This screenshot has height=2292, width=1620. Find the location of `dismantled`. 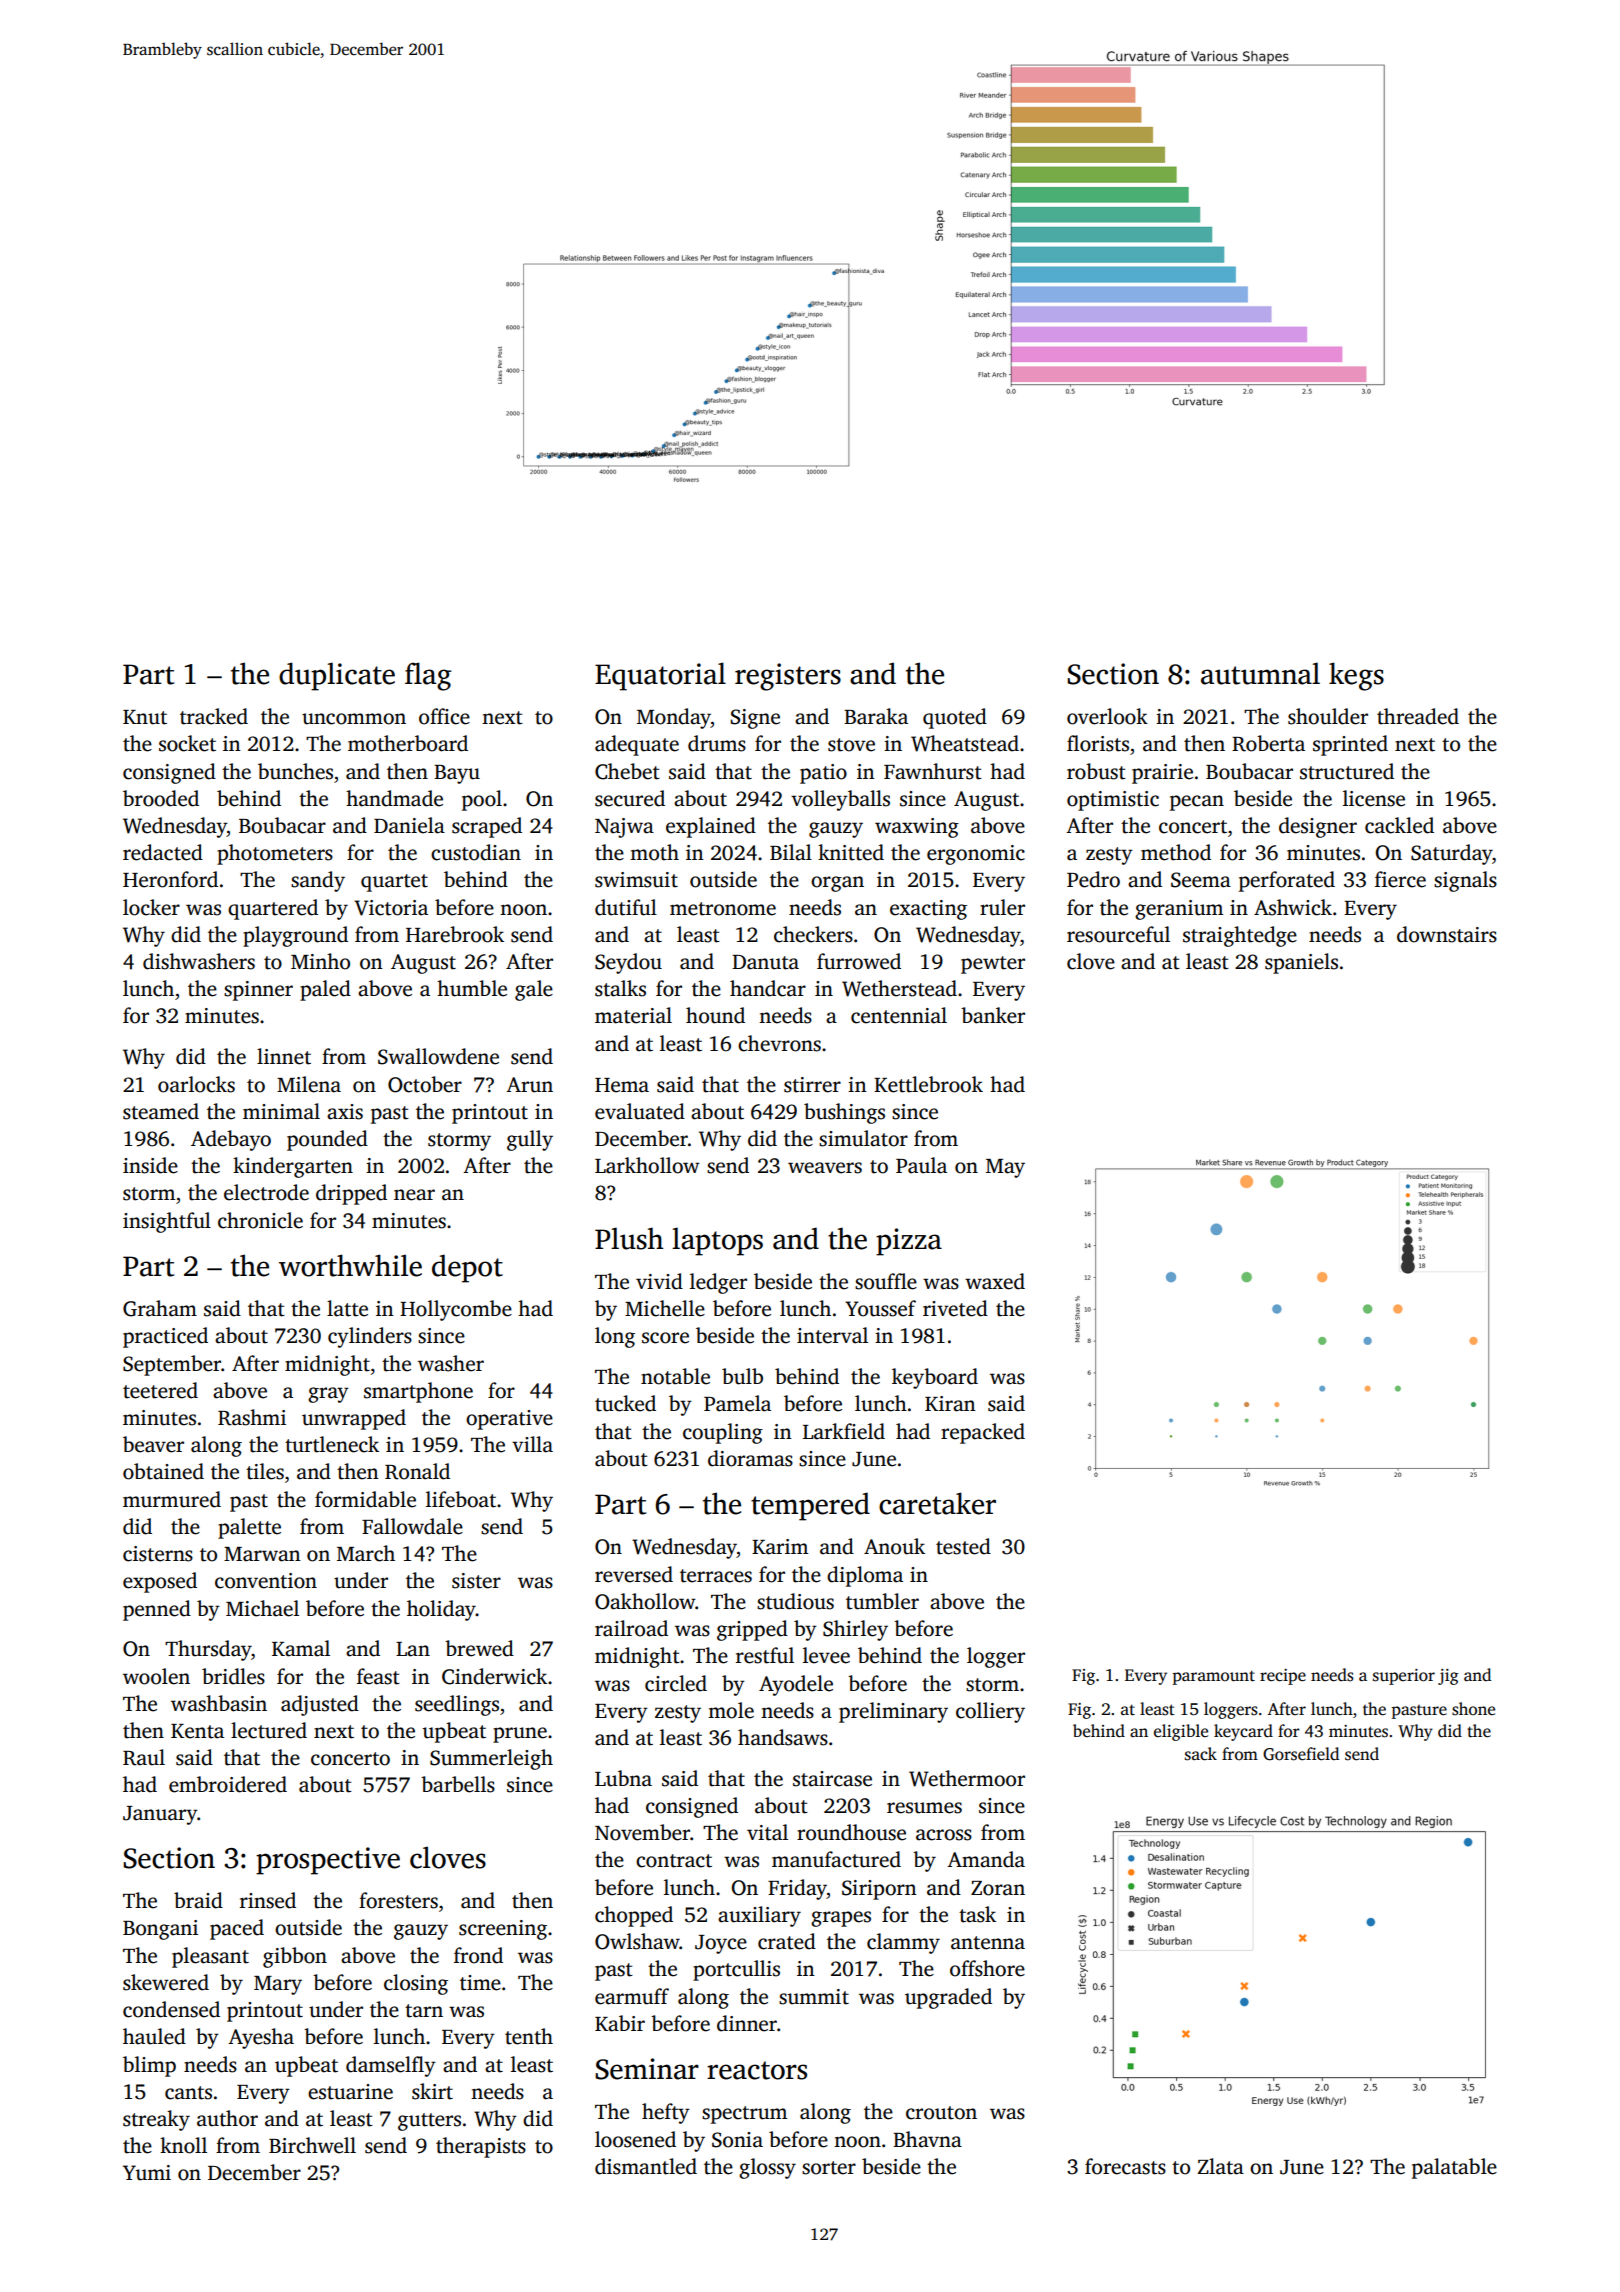

dismantled is located at coordinates (646, 2166).
